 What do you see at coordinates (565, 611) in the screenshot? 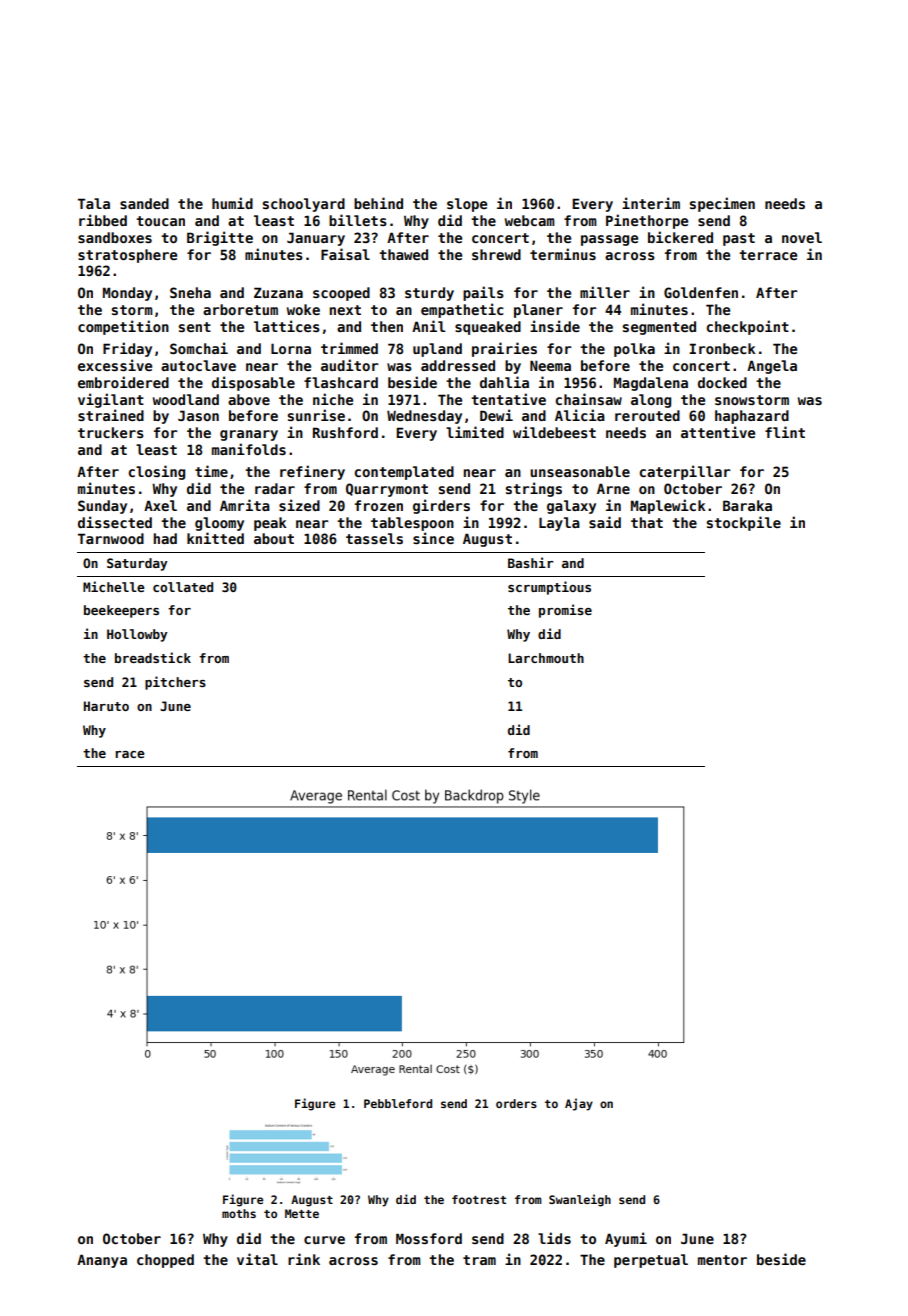
I see `promise` at bounding box center [565, 611].
